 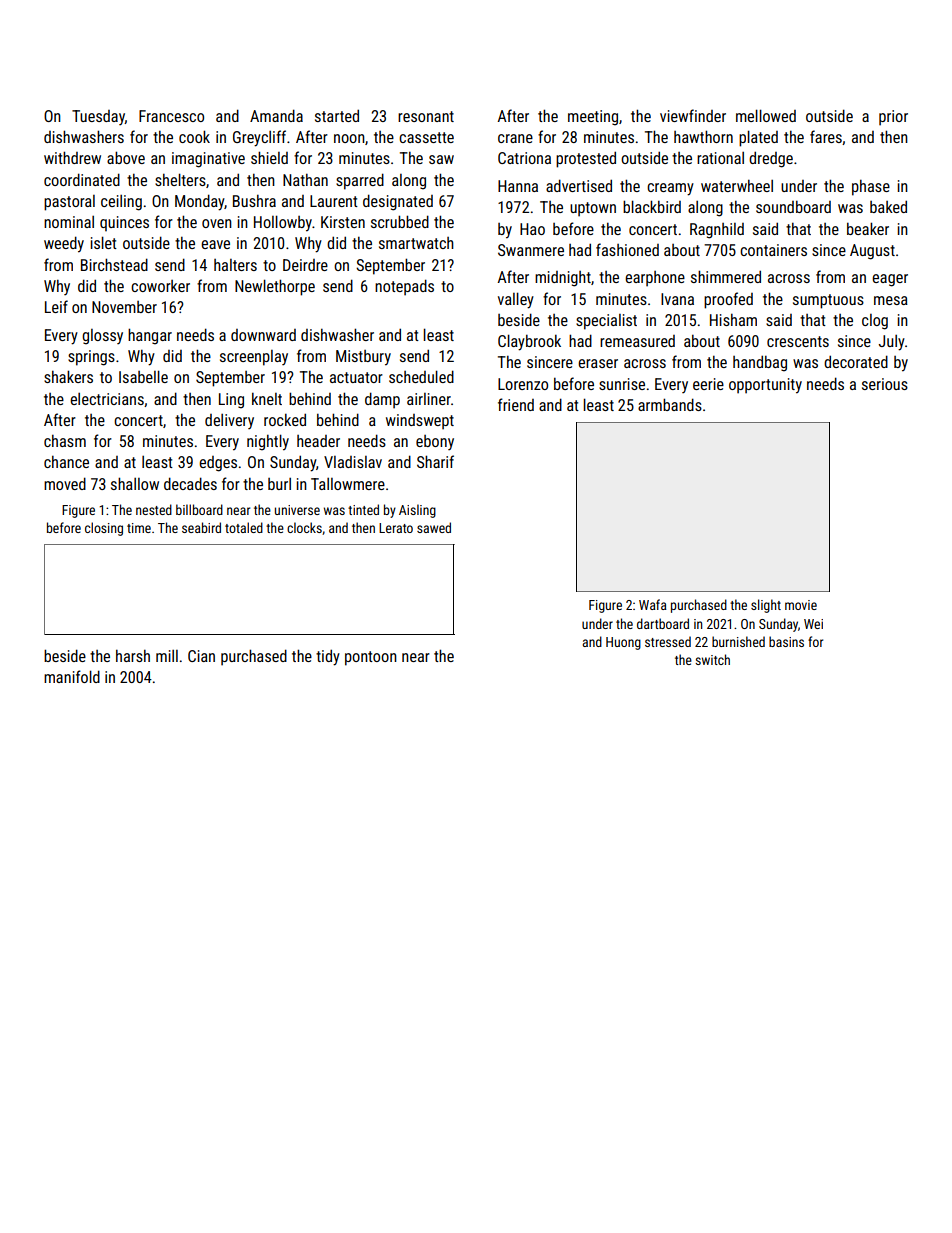 I want to click on waterwheel, so click(x=737, y=185).
